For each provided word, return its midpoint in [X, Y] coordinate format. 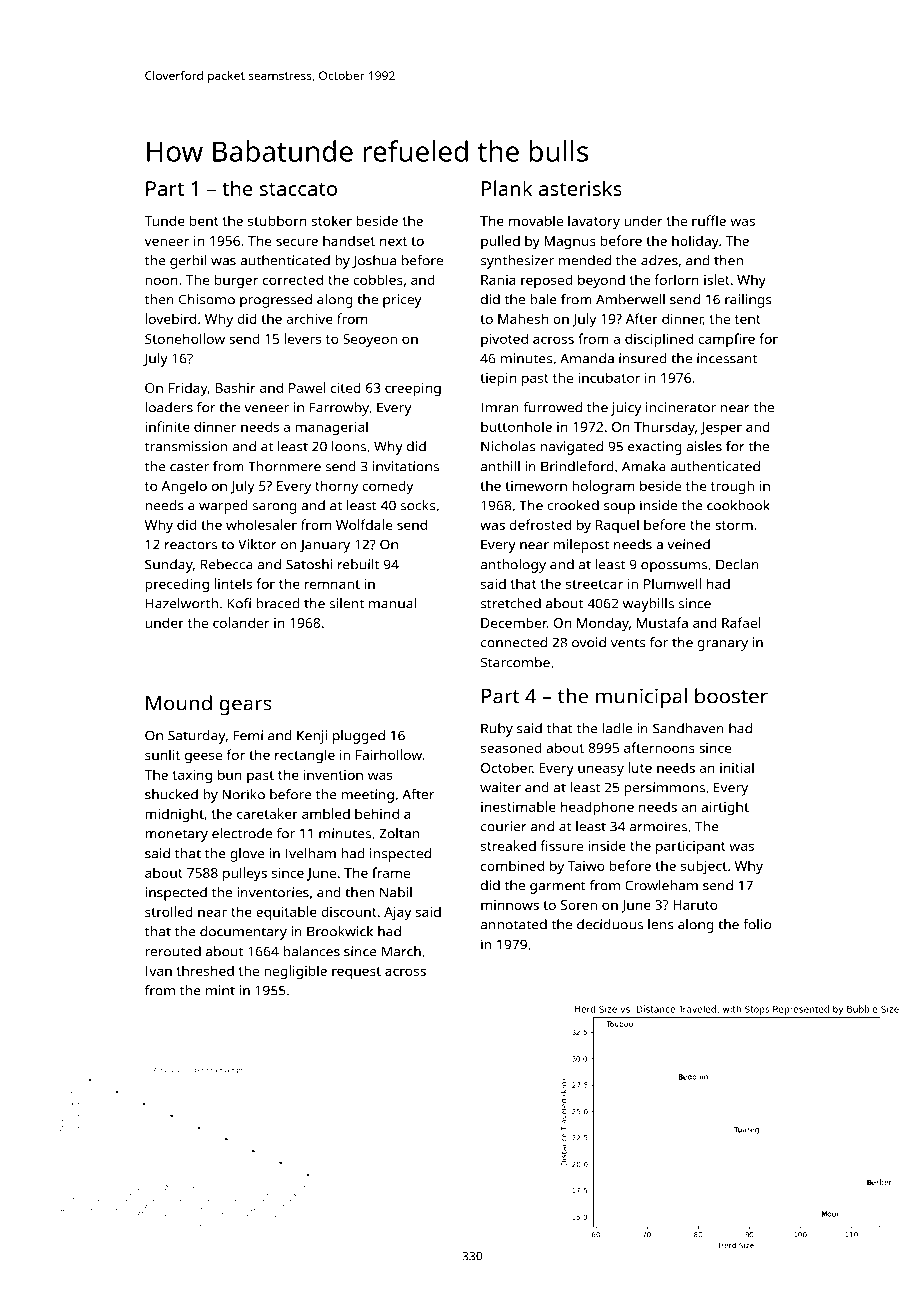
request [356, 973]
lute [640, 767]
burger [236, 281]
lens [661, 924]
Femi [248, 735]
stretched [511, 603]
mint [220, 990]
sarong [274, 508]
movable [536, 220]
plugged [359, 737]
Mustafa [662, 622]
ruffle [709, 220]
